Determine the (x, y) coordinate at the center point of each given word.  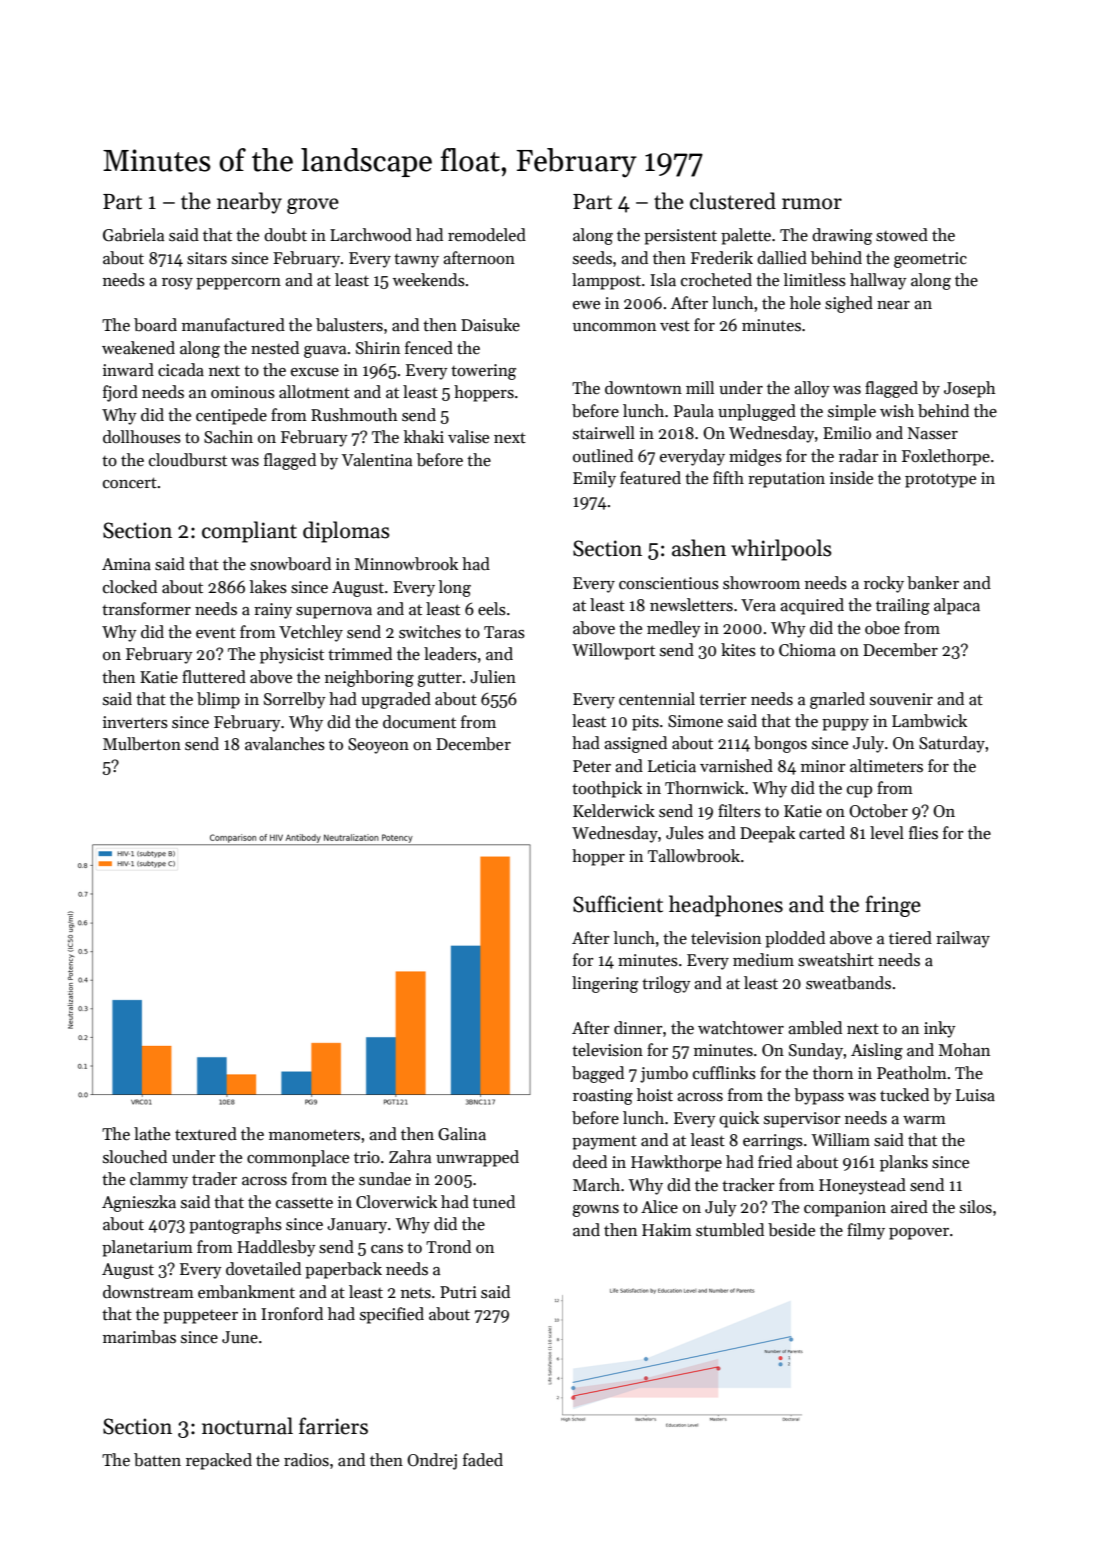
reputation (786, 480)
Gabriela (133, 235)
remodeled (487, 235)
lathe (152, 1134)
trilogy (666, 984)
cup (859, 792)
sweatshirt (836, 960)
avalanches (285, 744)
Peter (592, 766)
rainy (273, 611)
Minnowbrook (406, 564)
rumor (812, 204)
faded (483, 1459)
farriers (333, 1426)
